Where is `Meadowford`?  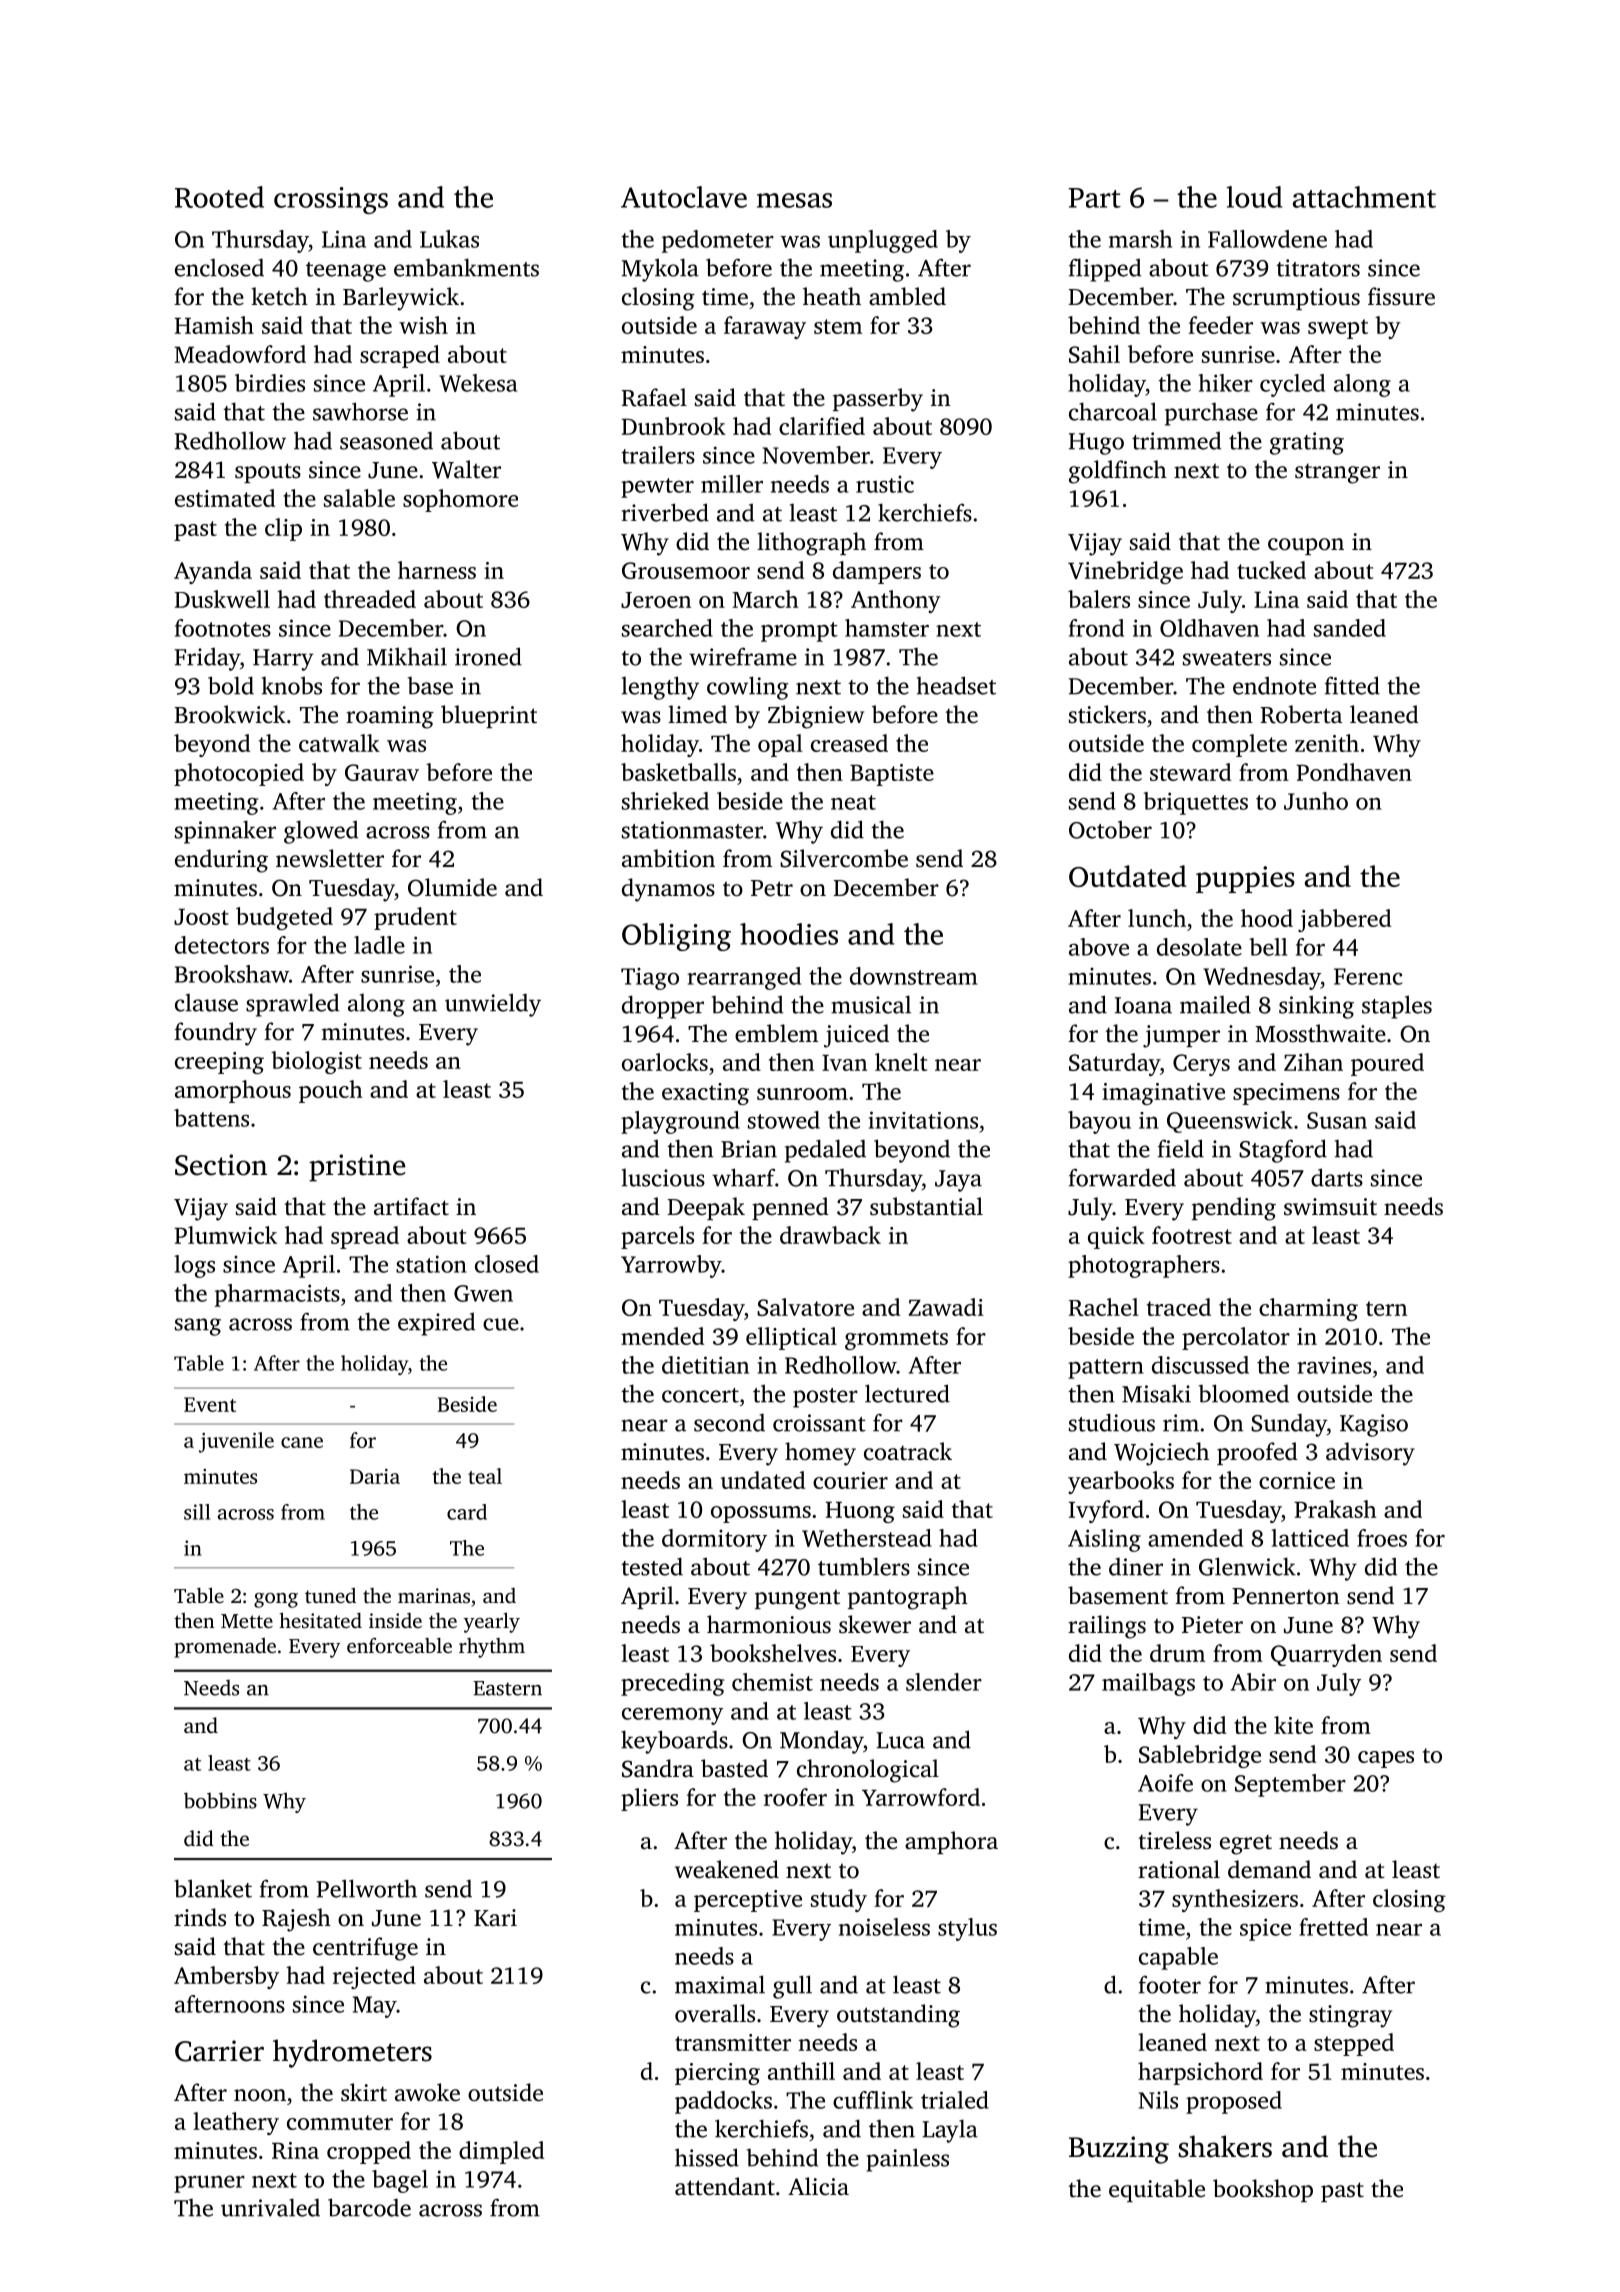
Meadowford is located at coordinates (240, 354).
